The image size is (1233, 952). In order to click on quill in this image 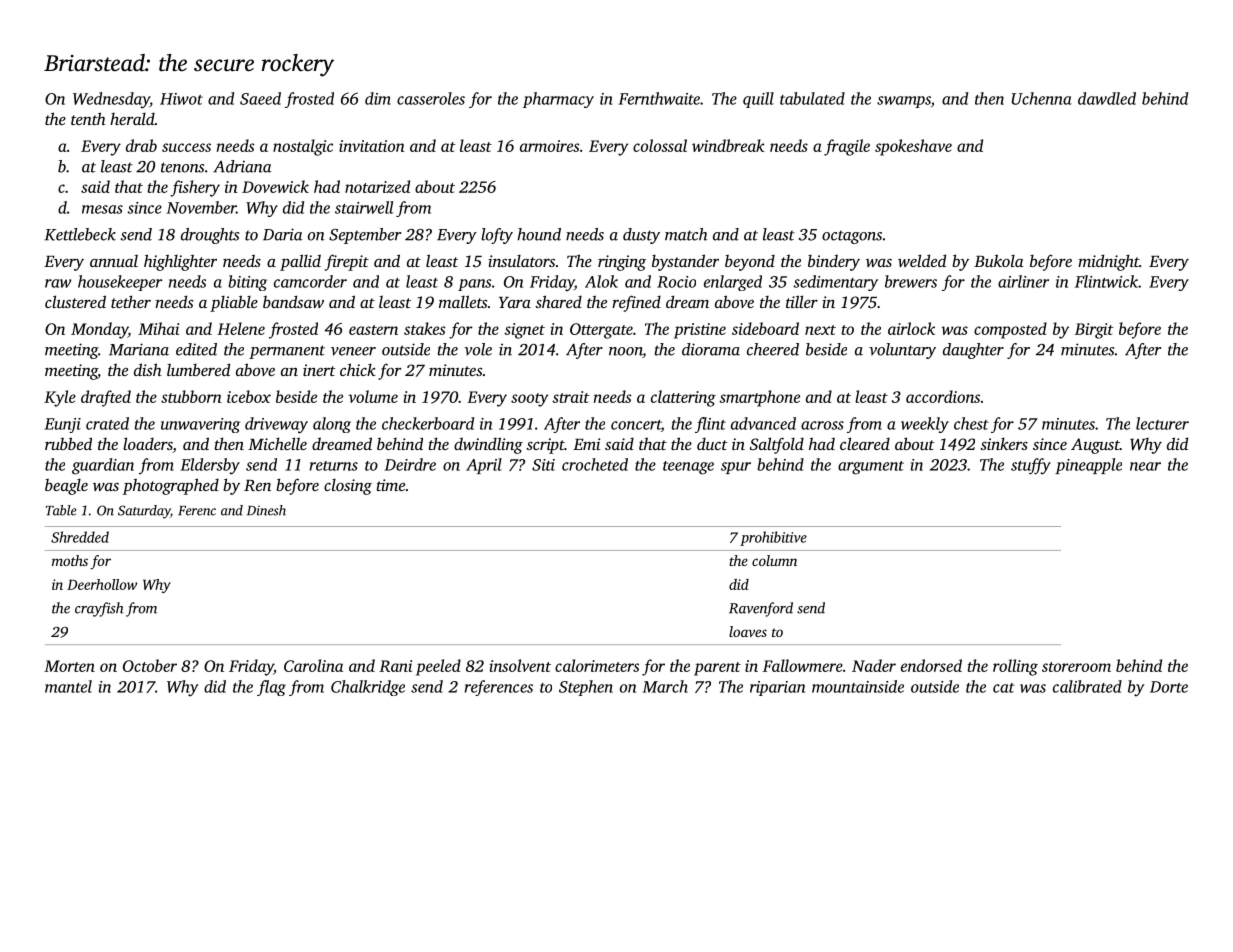, I will do `click(758, 100)`.
